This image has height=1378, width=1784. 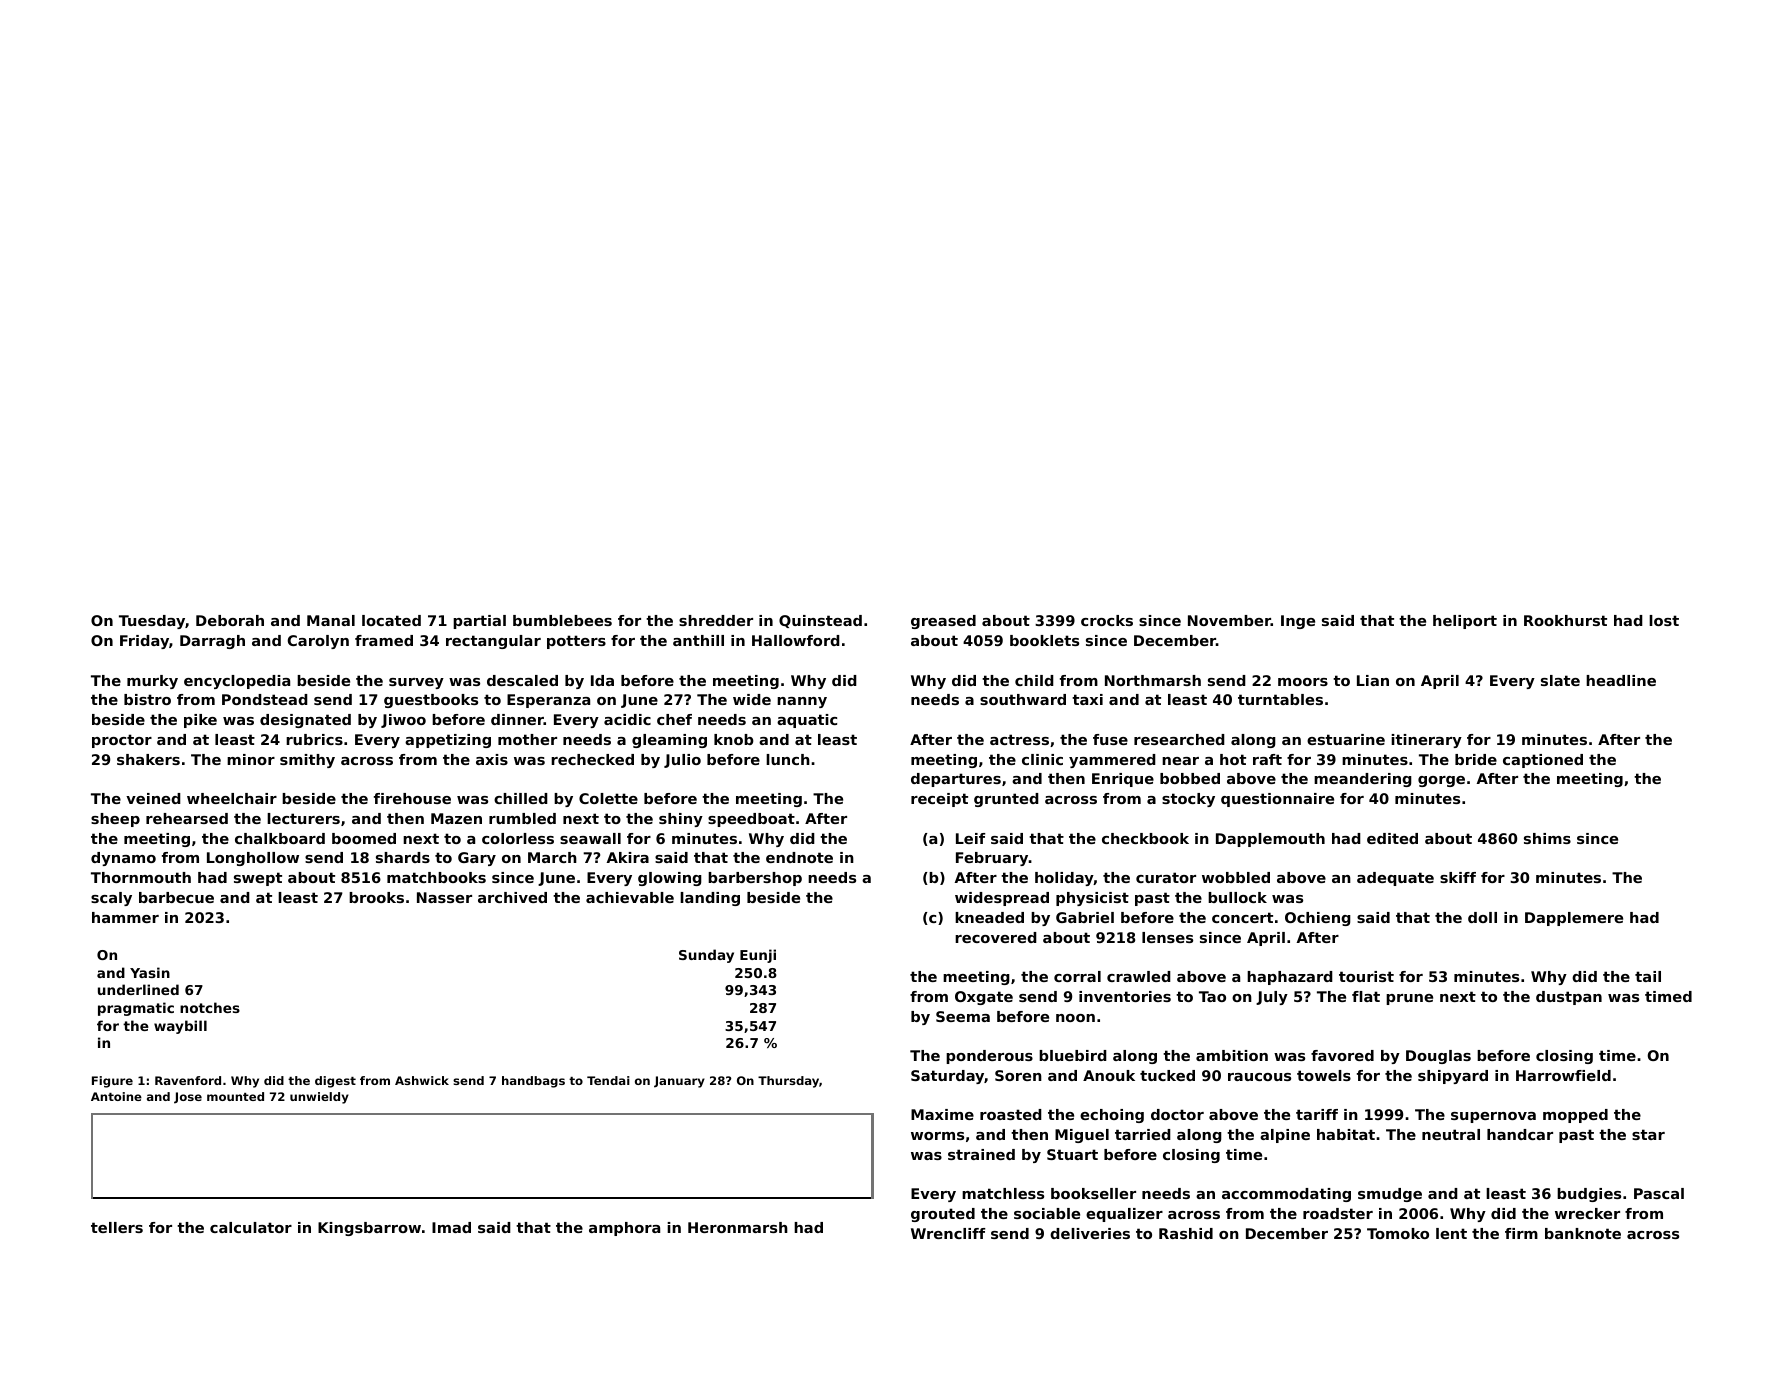 I want to click on Hallowford, so click(x=796, y=640).
